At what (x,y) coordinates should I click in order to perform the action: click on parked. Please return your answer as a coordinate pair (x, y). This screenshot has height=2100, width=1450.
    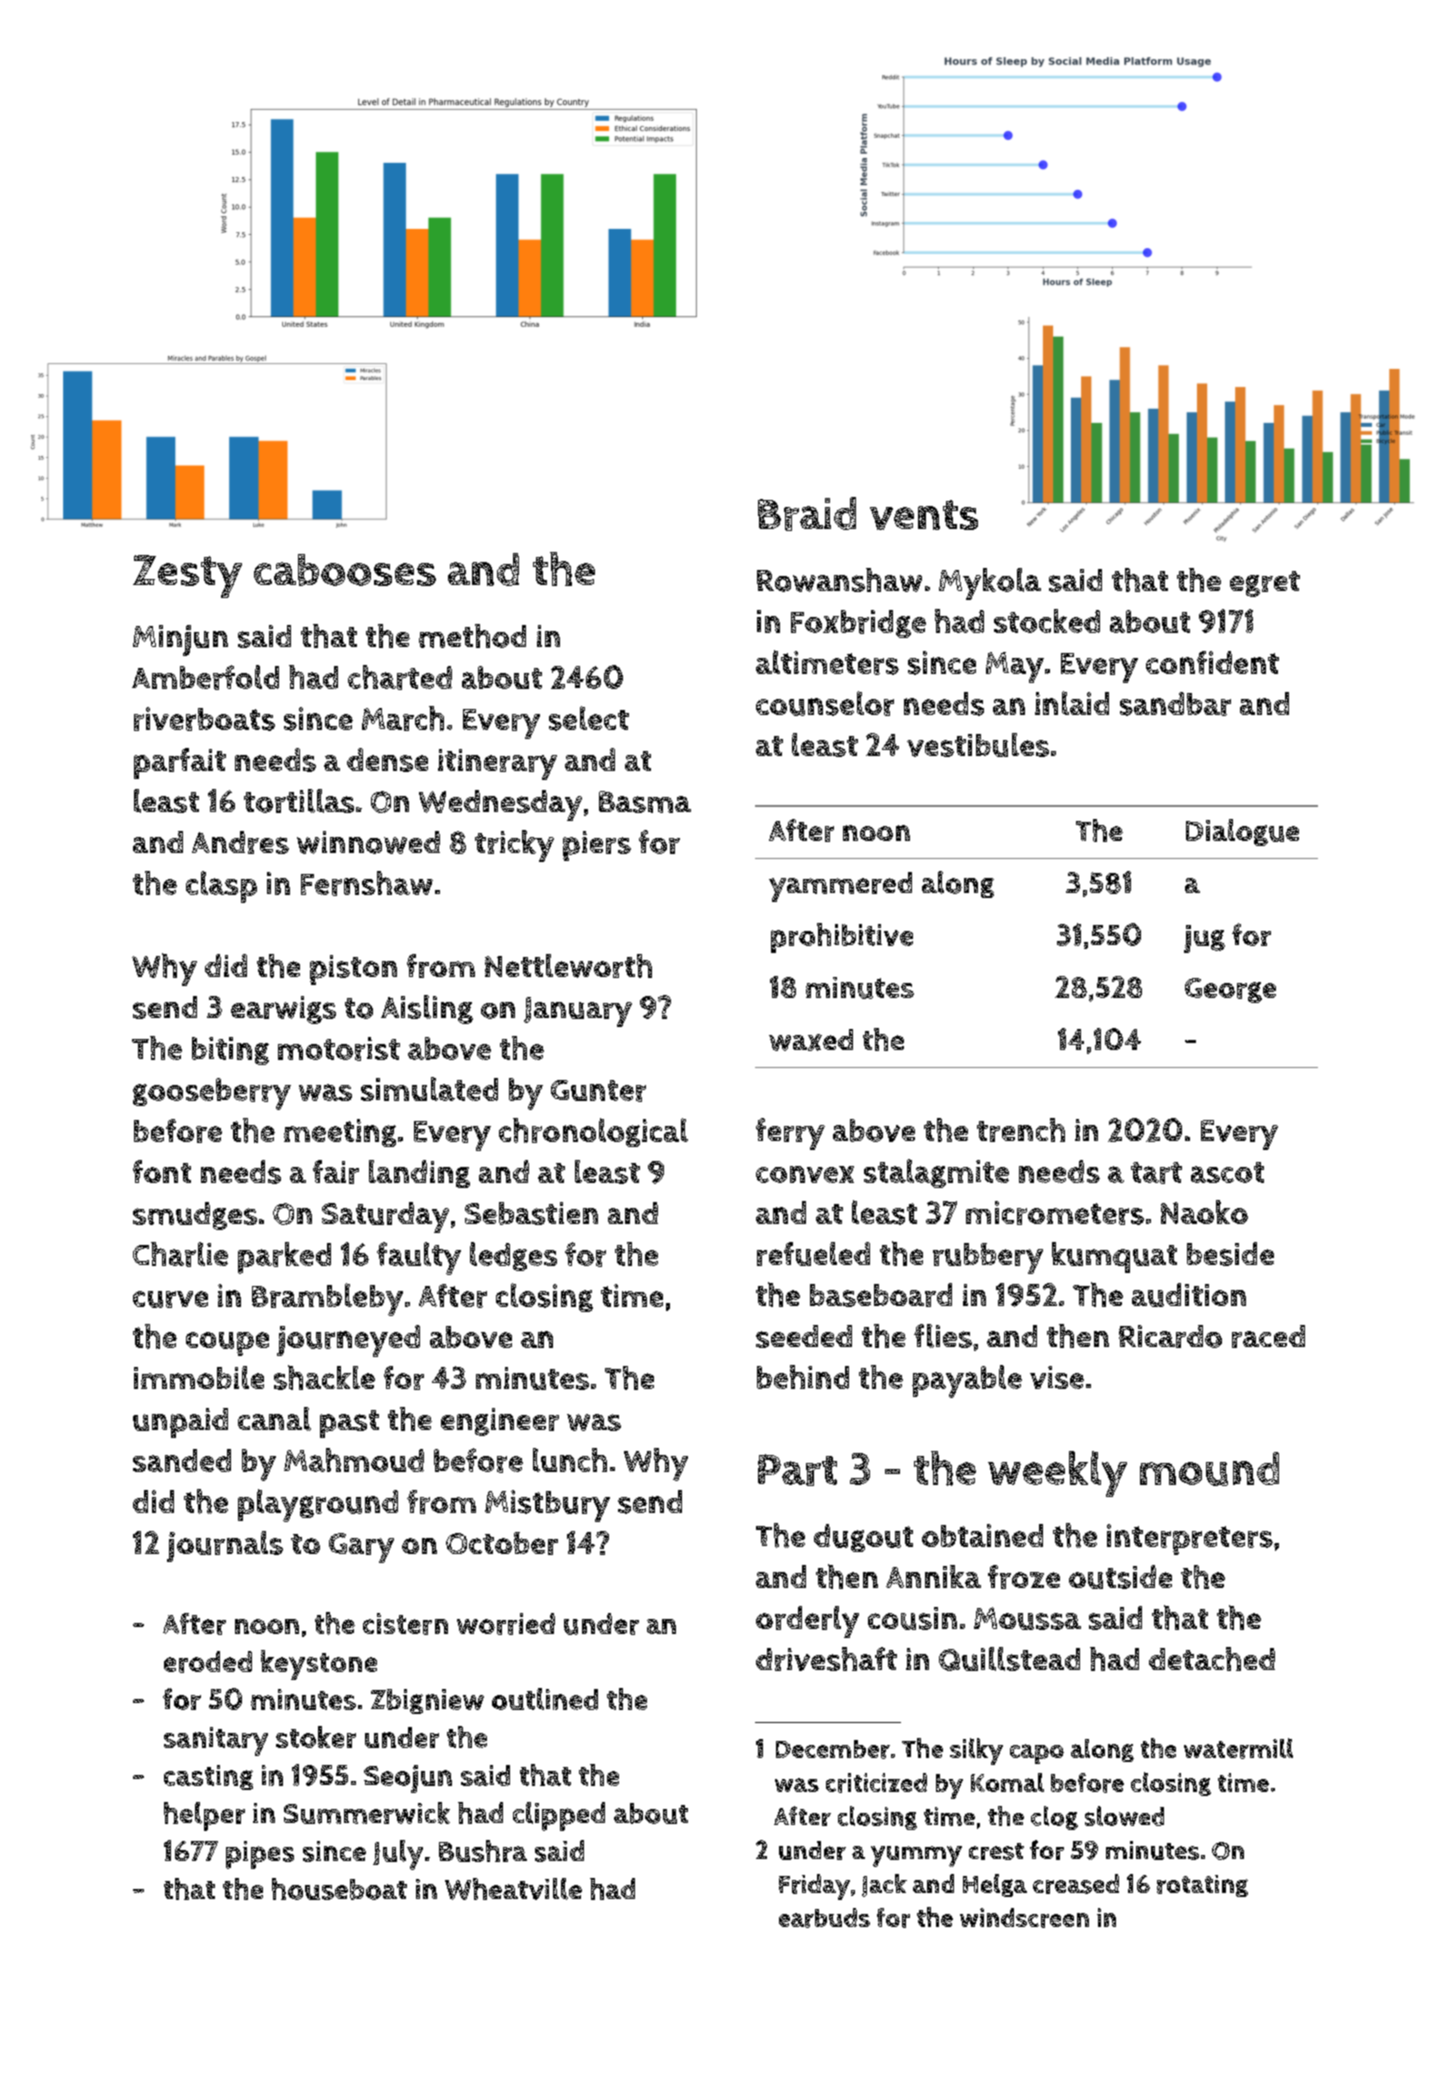
    Looking at the image, I should click on (284, 1258).
